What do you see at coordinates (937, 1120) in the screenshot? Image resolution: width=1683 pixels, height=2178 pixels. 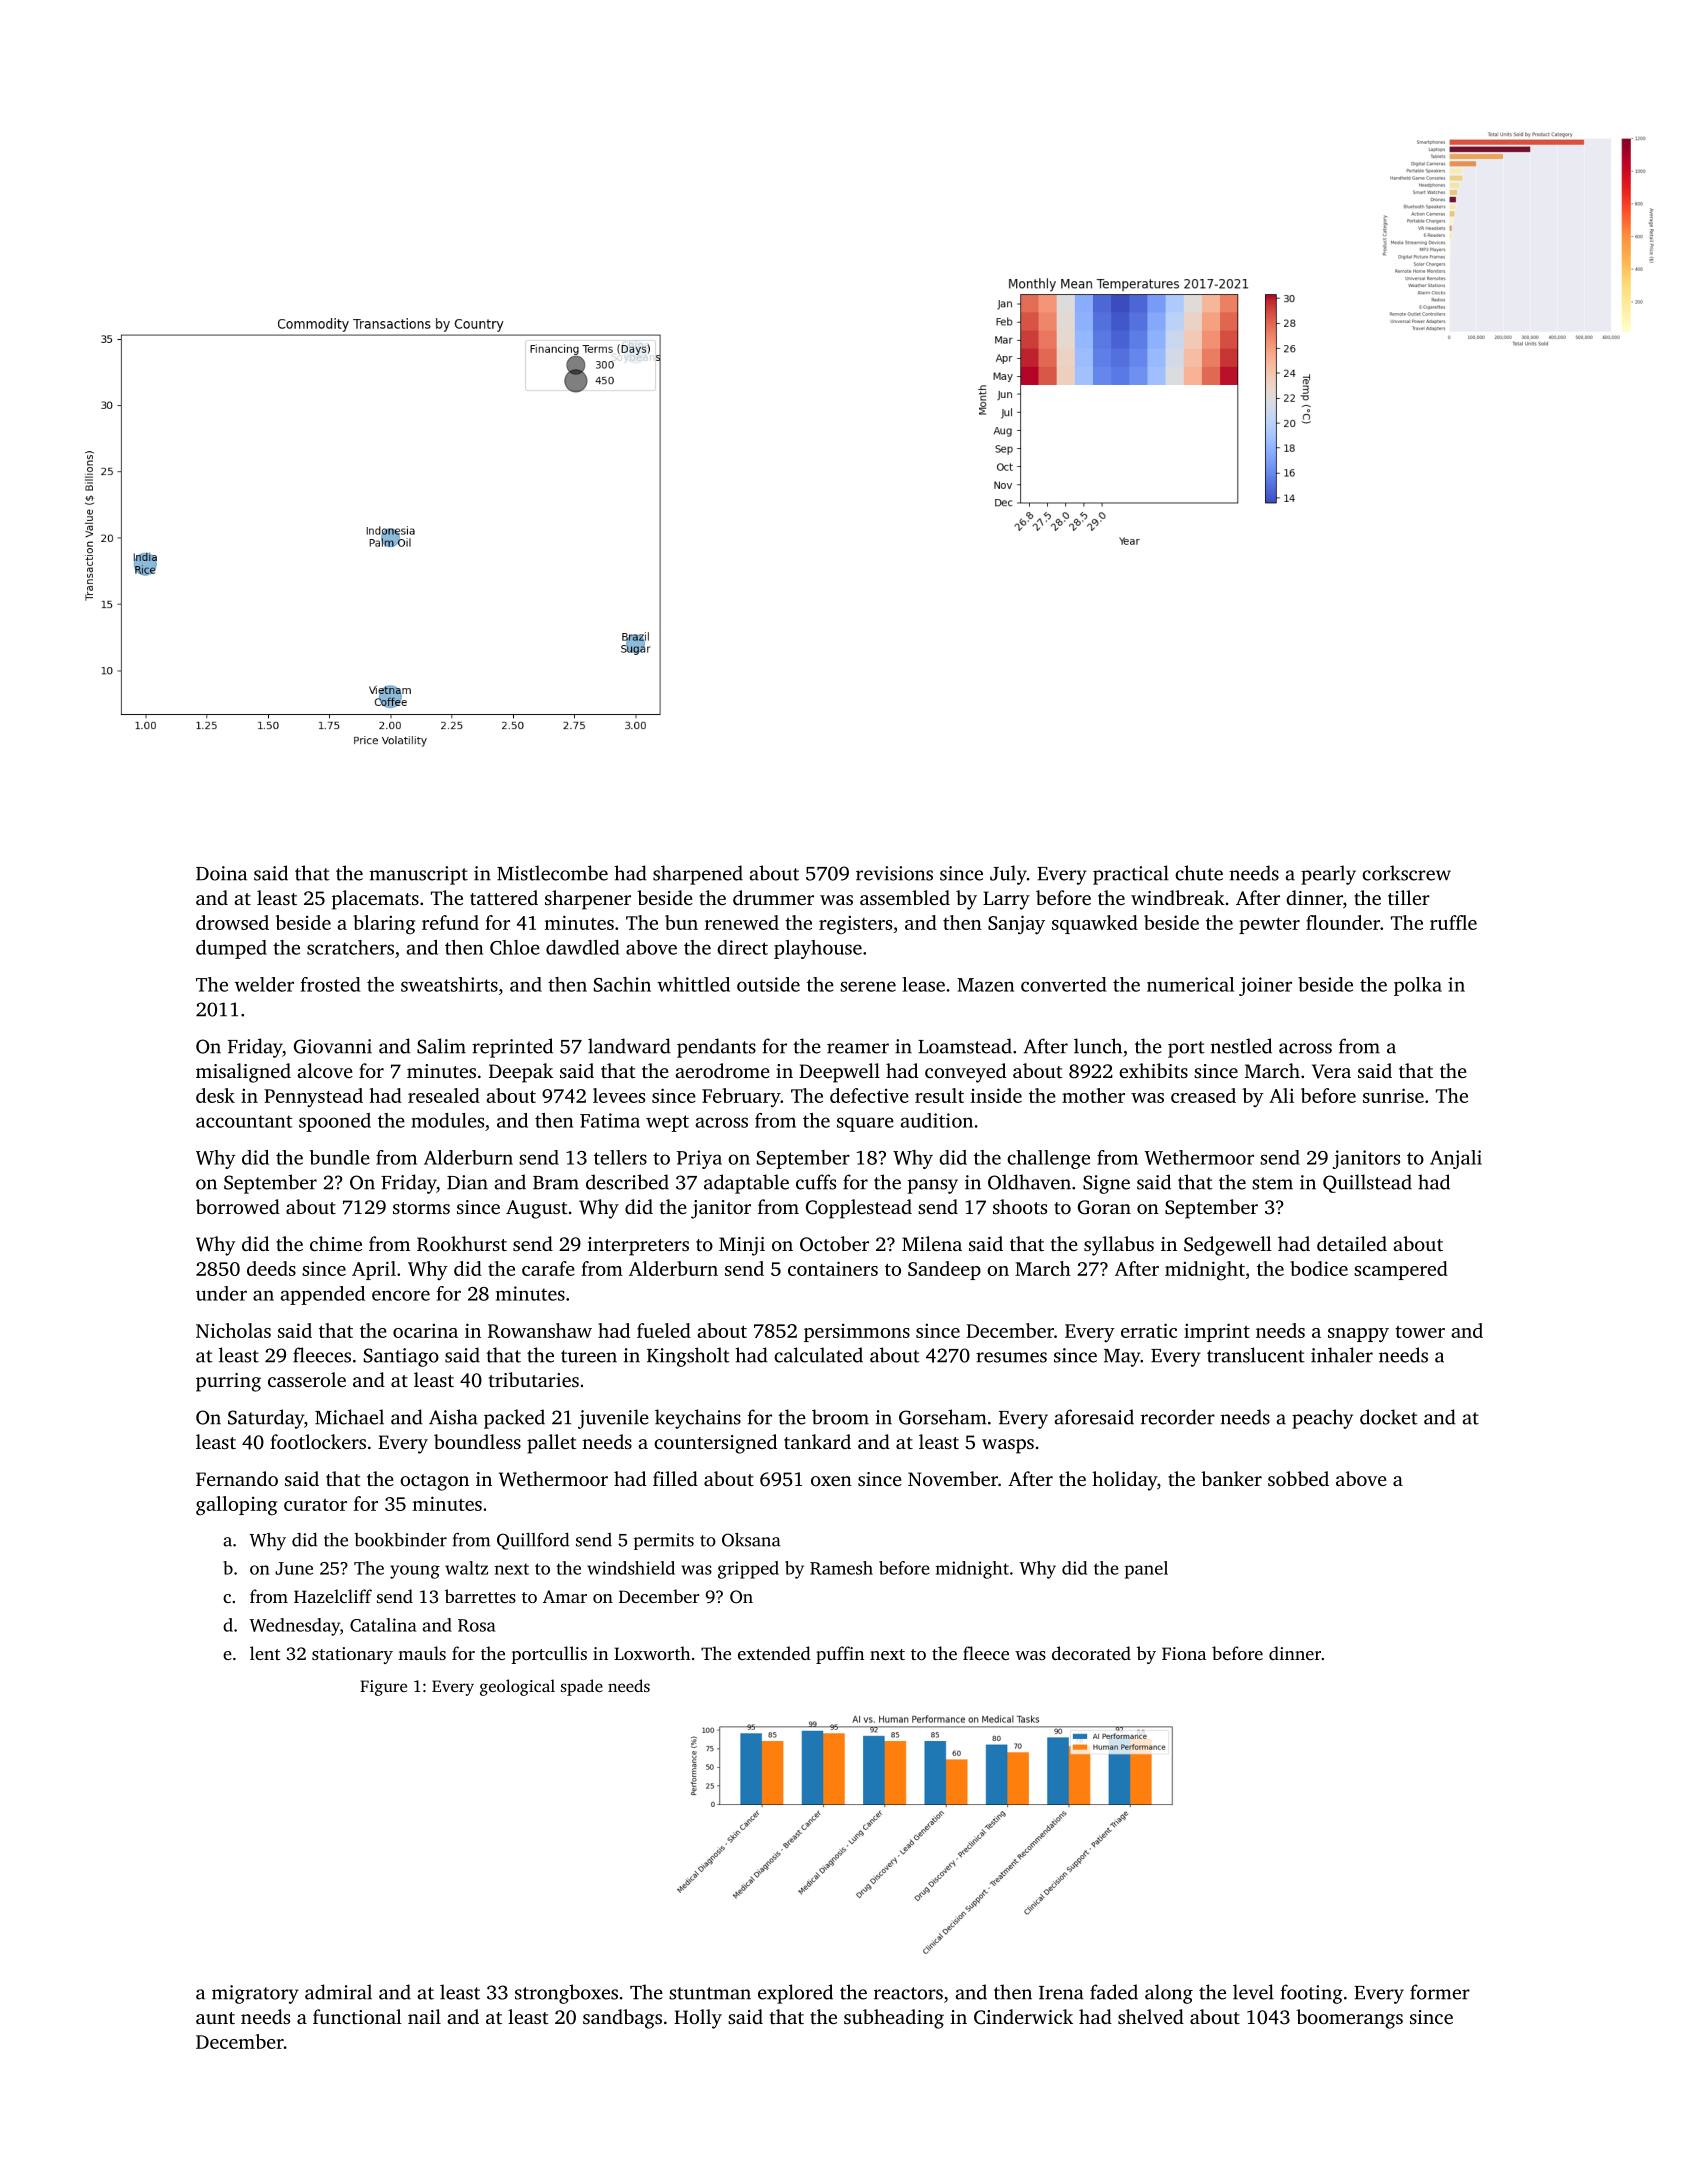 I see `audition` at bounding box center [937, 1120].
